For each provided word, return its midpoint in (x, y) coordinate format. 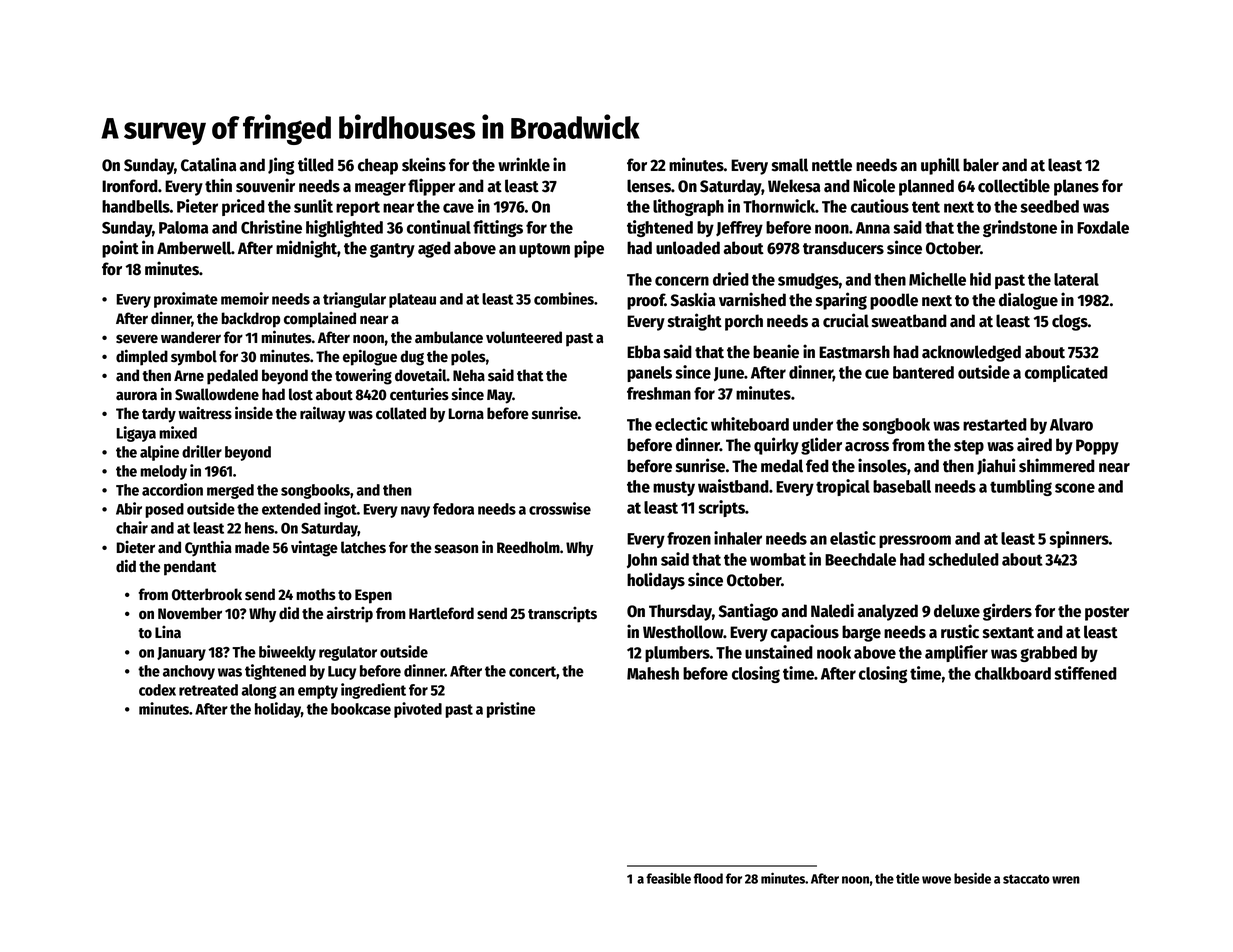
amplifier (956, 653)
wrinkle (524, 164)
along (259, 691)
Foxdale (1103, 227)
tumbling (1021, 487)
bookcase (361, 709)
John (642, 560)
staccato (1026, 879)
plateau (412, 300)
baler (981, 165)
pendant (190, 568)
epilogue (370, 357)
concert (532, 671)
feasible (668, 878)
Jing (281, 166)
